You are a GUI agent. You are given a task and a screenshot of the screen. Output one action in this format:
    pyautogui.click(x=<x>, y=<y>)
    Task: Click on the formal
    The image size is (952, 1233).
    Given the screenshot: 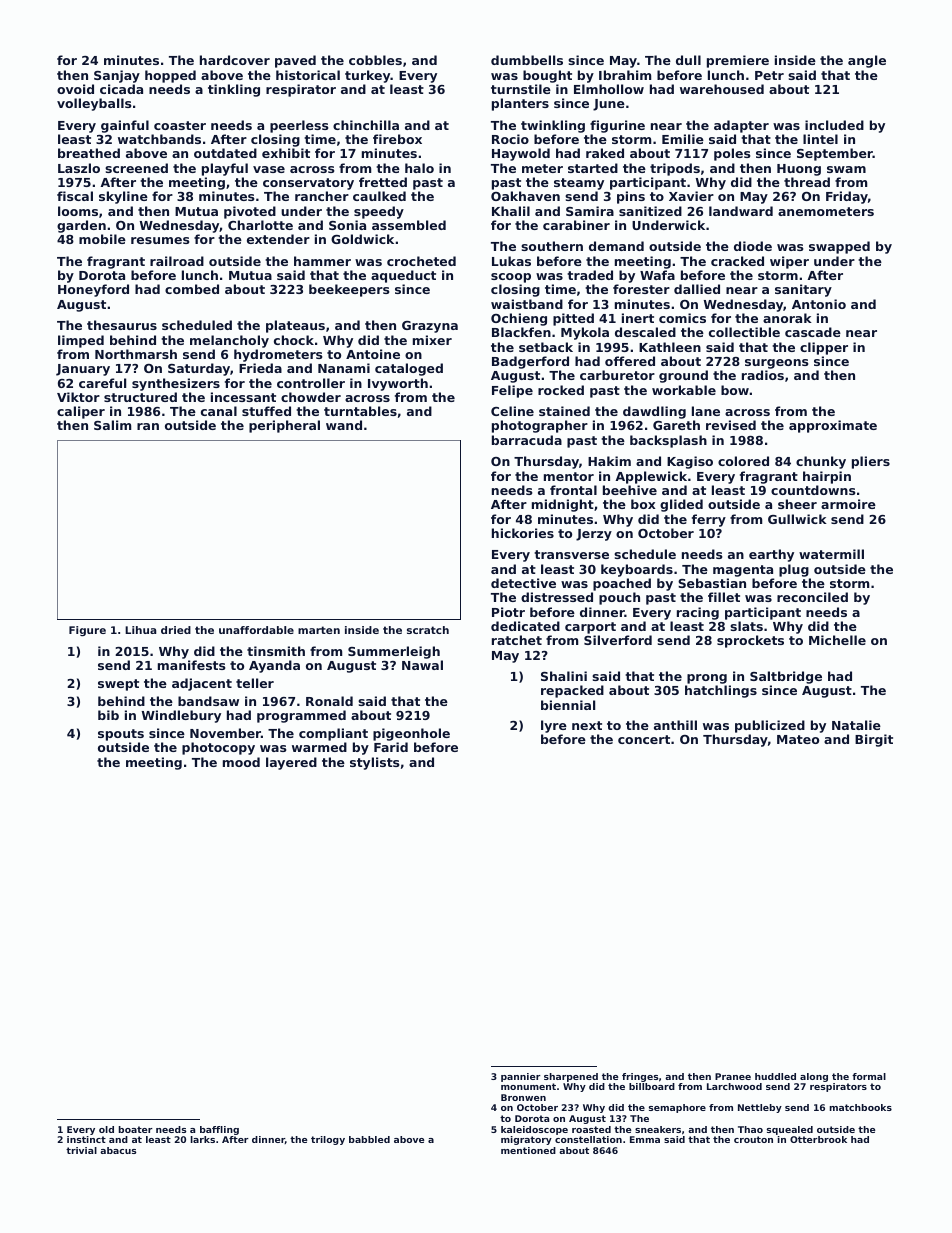 What is the action you would take?
    pyautogui.click(x=869, y=1076)
